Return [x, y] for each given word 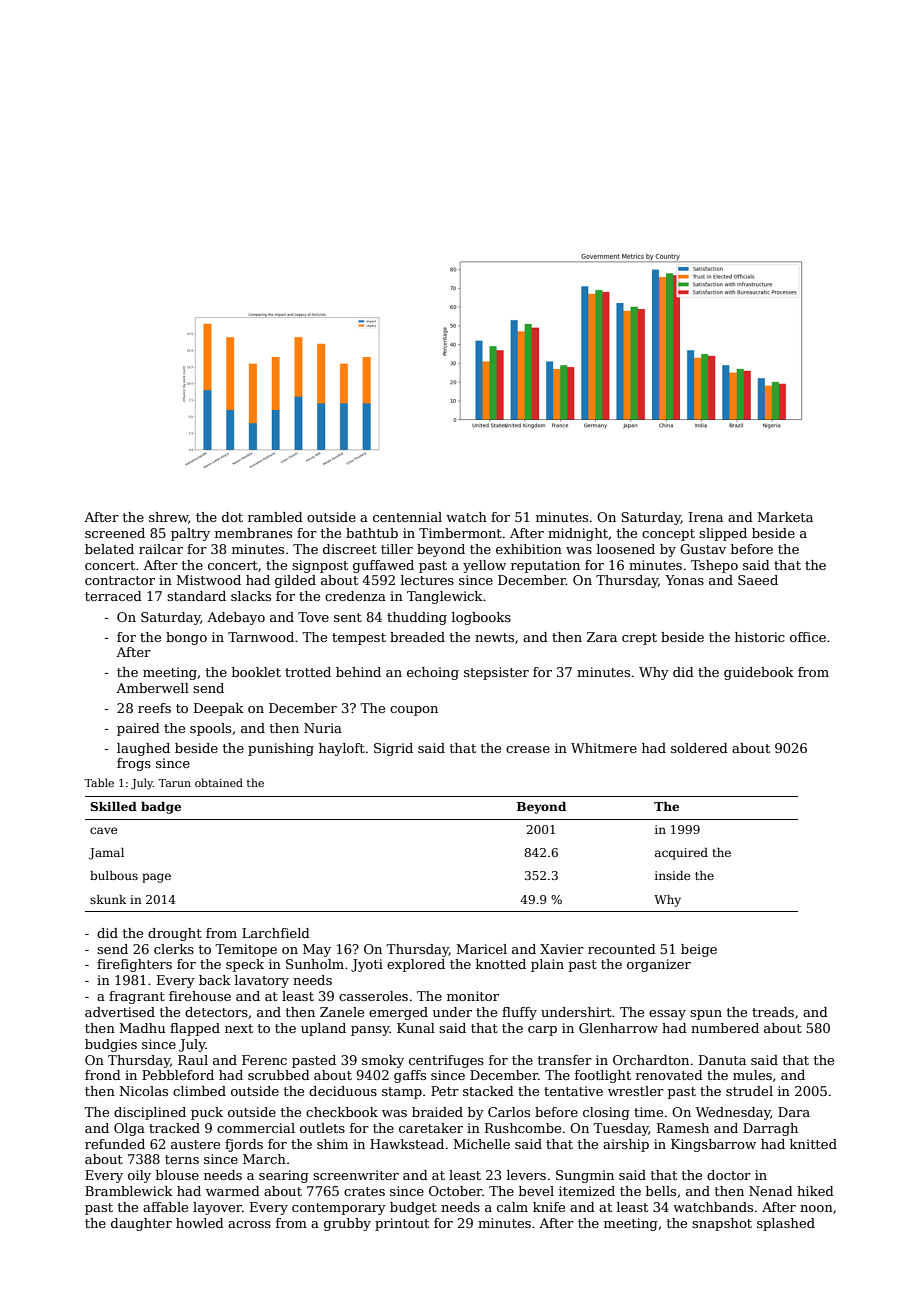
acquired [681, 854]
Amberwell [152, 688]
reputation [545, 566]
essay [667, 1015]
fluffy [519, 1013]
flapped [195, 1029]
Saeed [758, 580]
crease [528, 749]
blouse [177, 1175]
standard [196, 596]
